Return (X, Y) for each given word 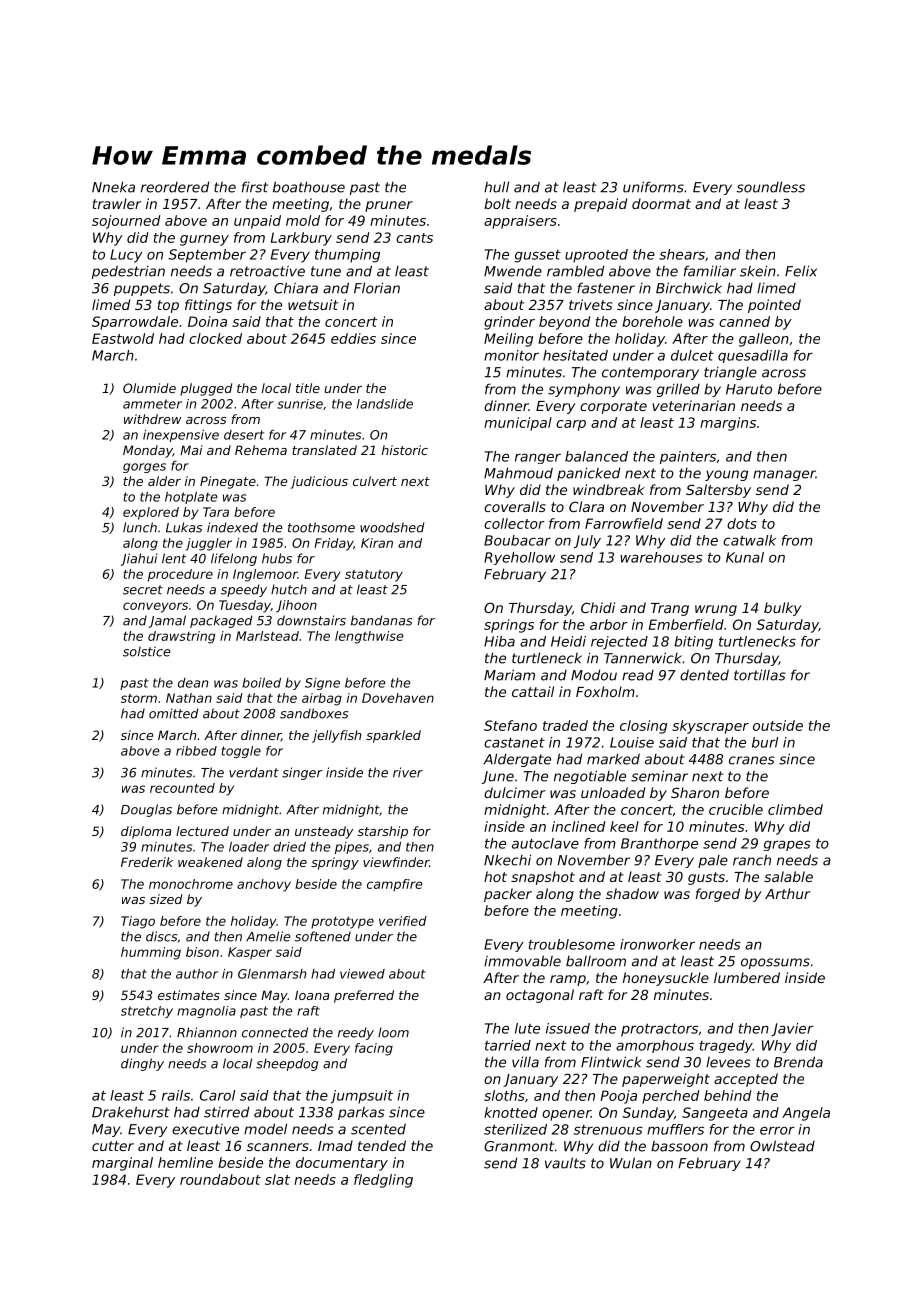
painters (688, 457)
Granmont (519, 1146)
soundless (770, 187)
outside (778, 725)
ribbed (196, 751)
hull (496, 187)
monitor (511, 355)
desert (244, 435)
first (255, 187)
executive (205, 1129)
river (408, 772)
